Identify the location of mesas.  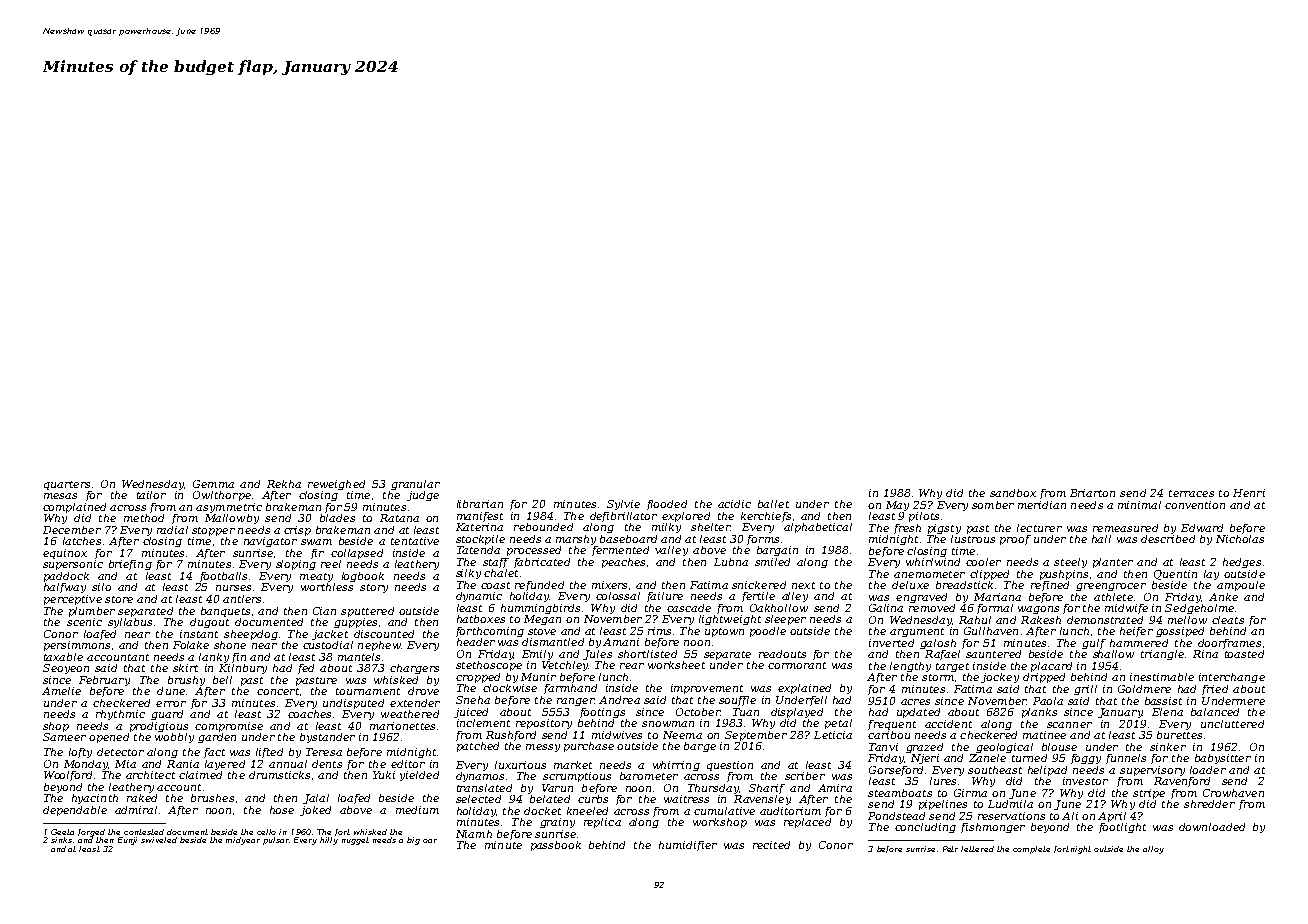
(60, 496).
